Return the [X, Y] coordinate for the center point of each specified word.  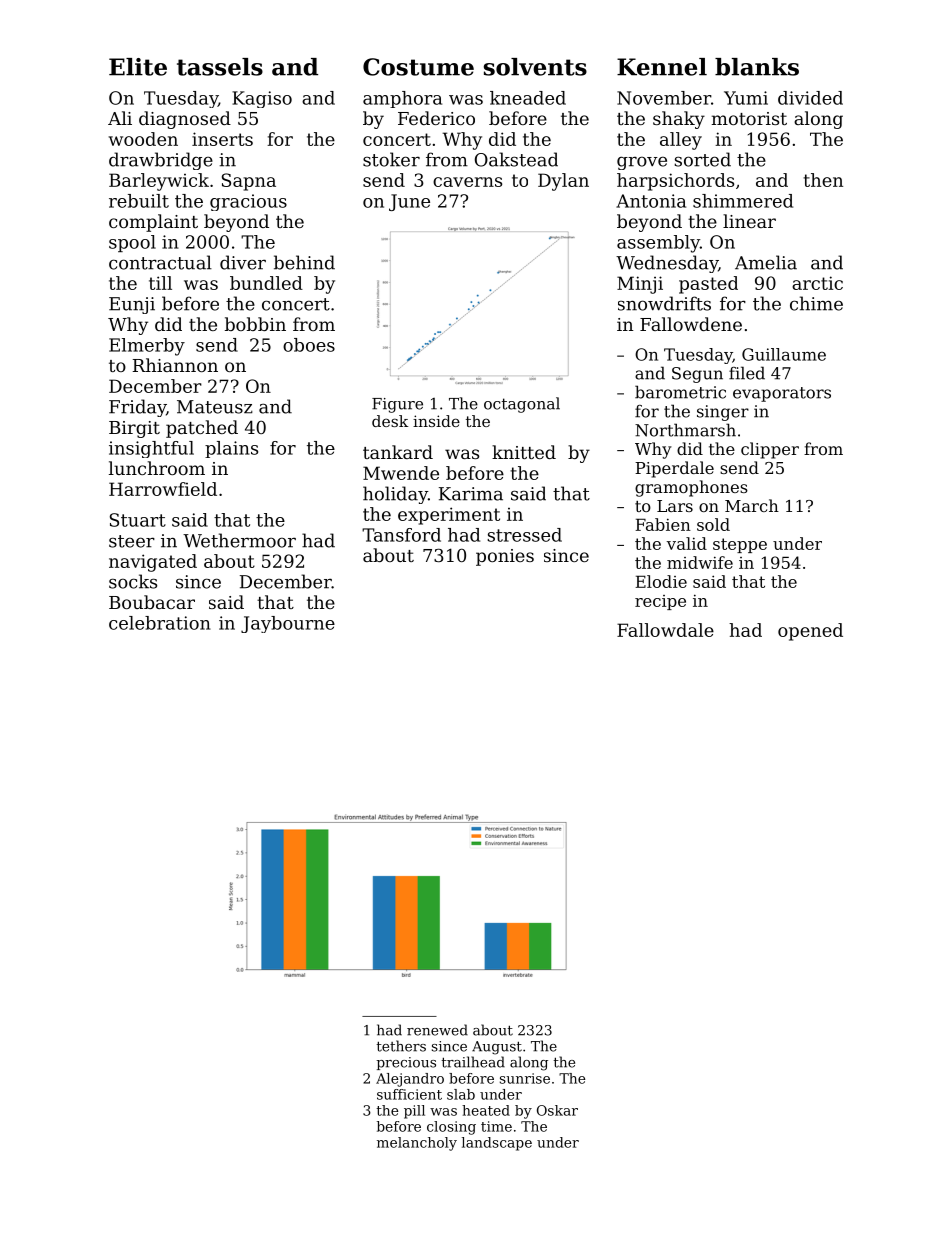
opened [810, 632]
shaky [679, 120]
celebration [160, 623]
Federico [436, 118]
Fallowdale [665, 630]
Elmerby [147, 347]
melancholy [417, 1144]
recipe [660, 602]
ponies [505, 557]
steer [132, 541]
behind [304, 262]
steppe [740, 545]
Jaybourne [288, 624]
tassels [220, 67]
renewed [437, 1030]
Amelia [766, 262]
